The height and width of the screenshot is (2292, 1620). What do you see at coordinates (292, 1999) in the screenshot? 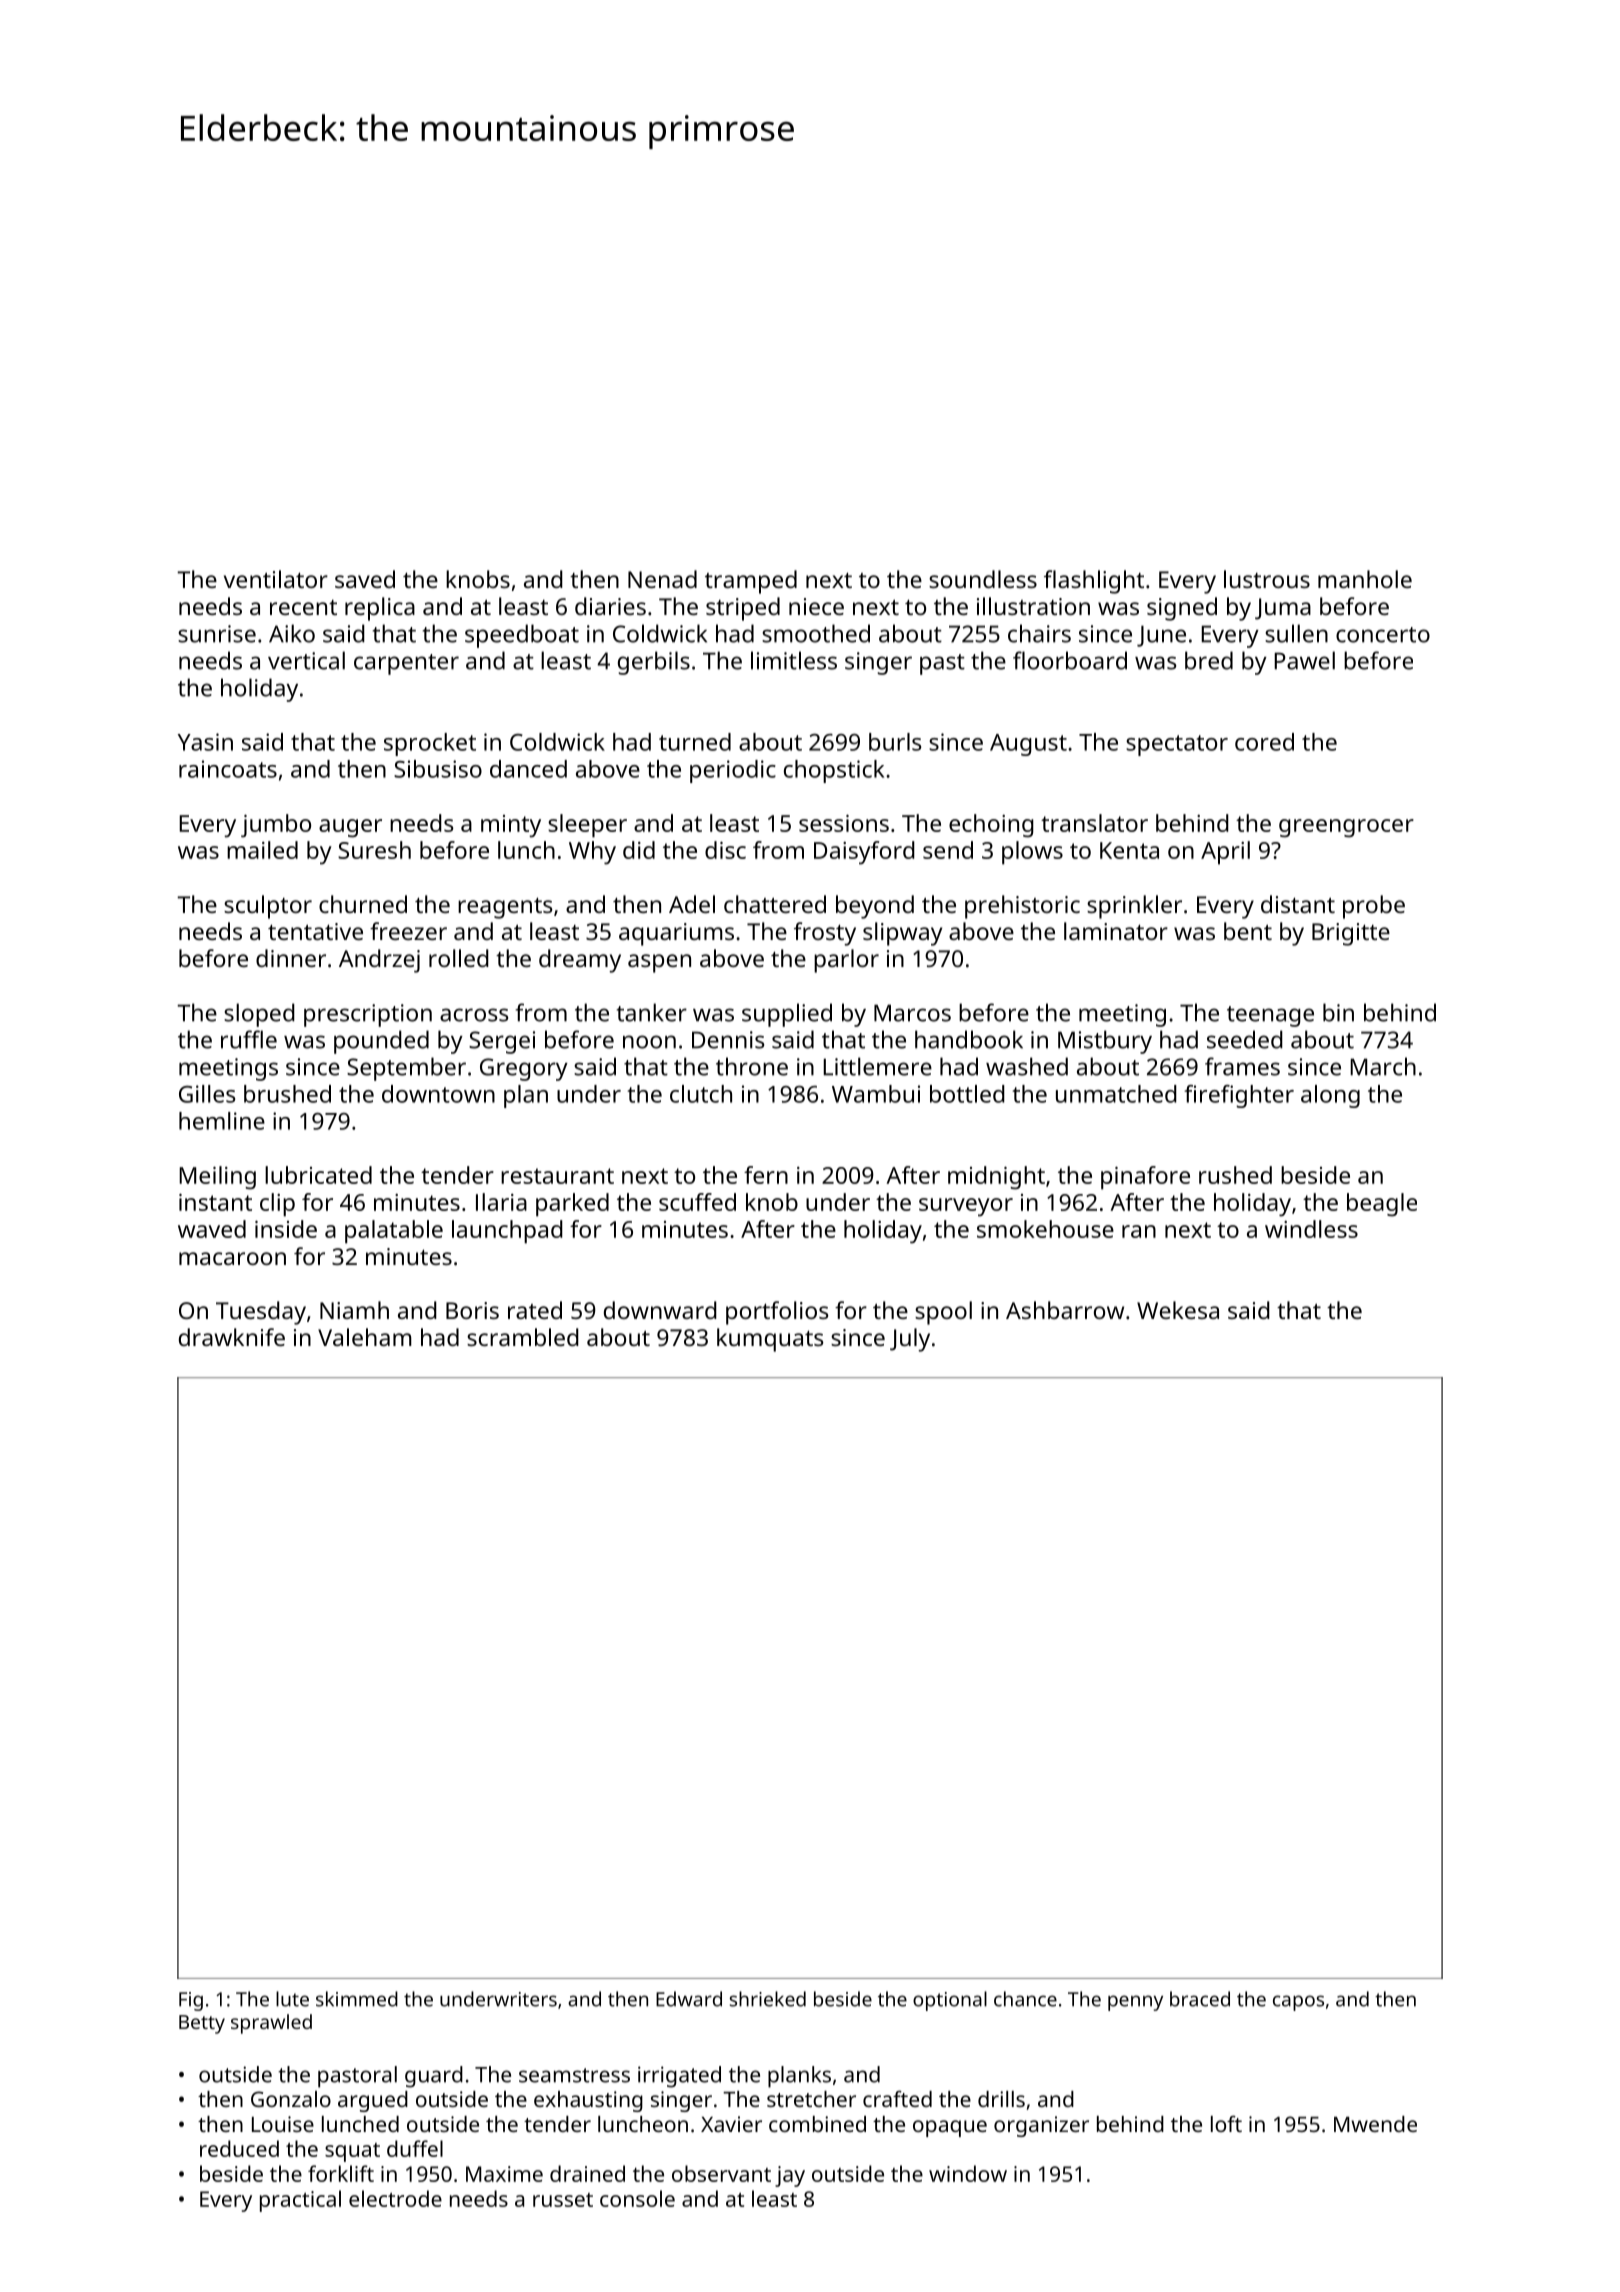
I see `lute` at bounding box center [292, 1999].
